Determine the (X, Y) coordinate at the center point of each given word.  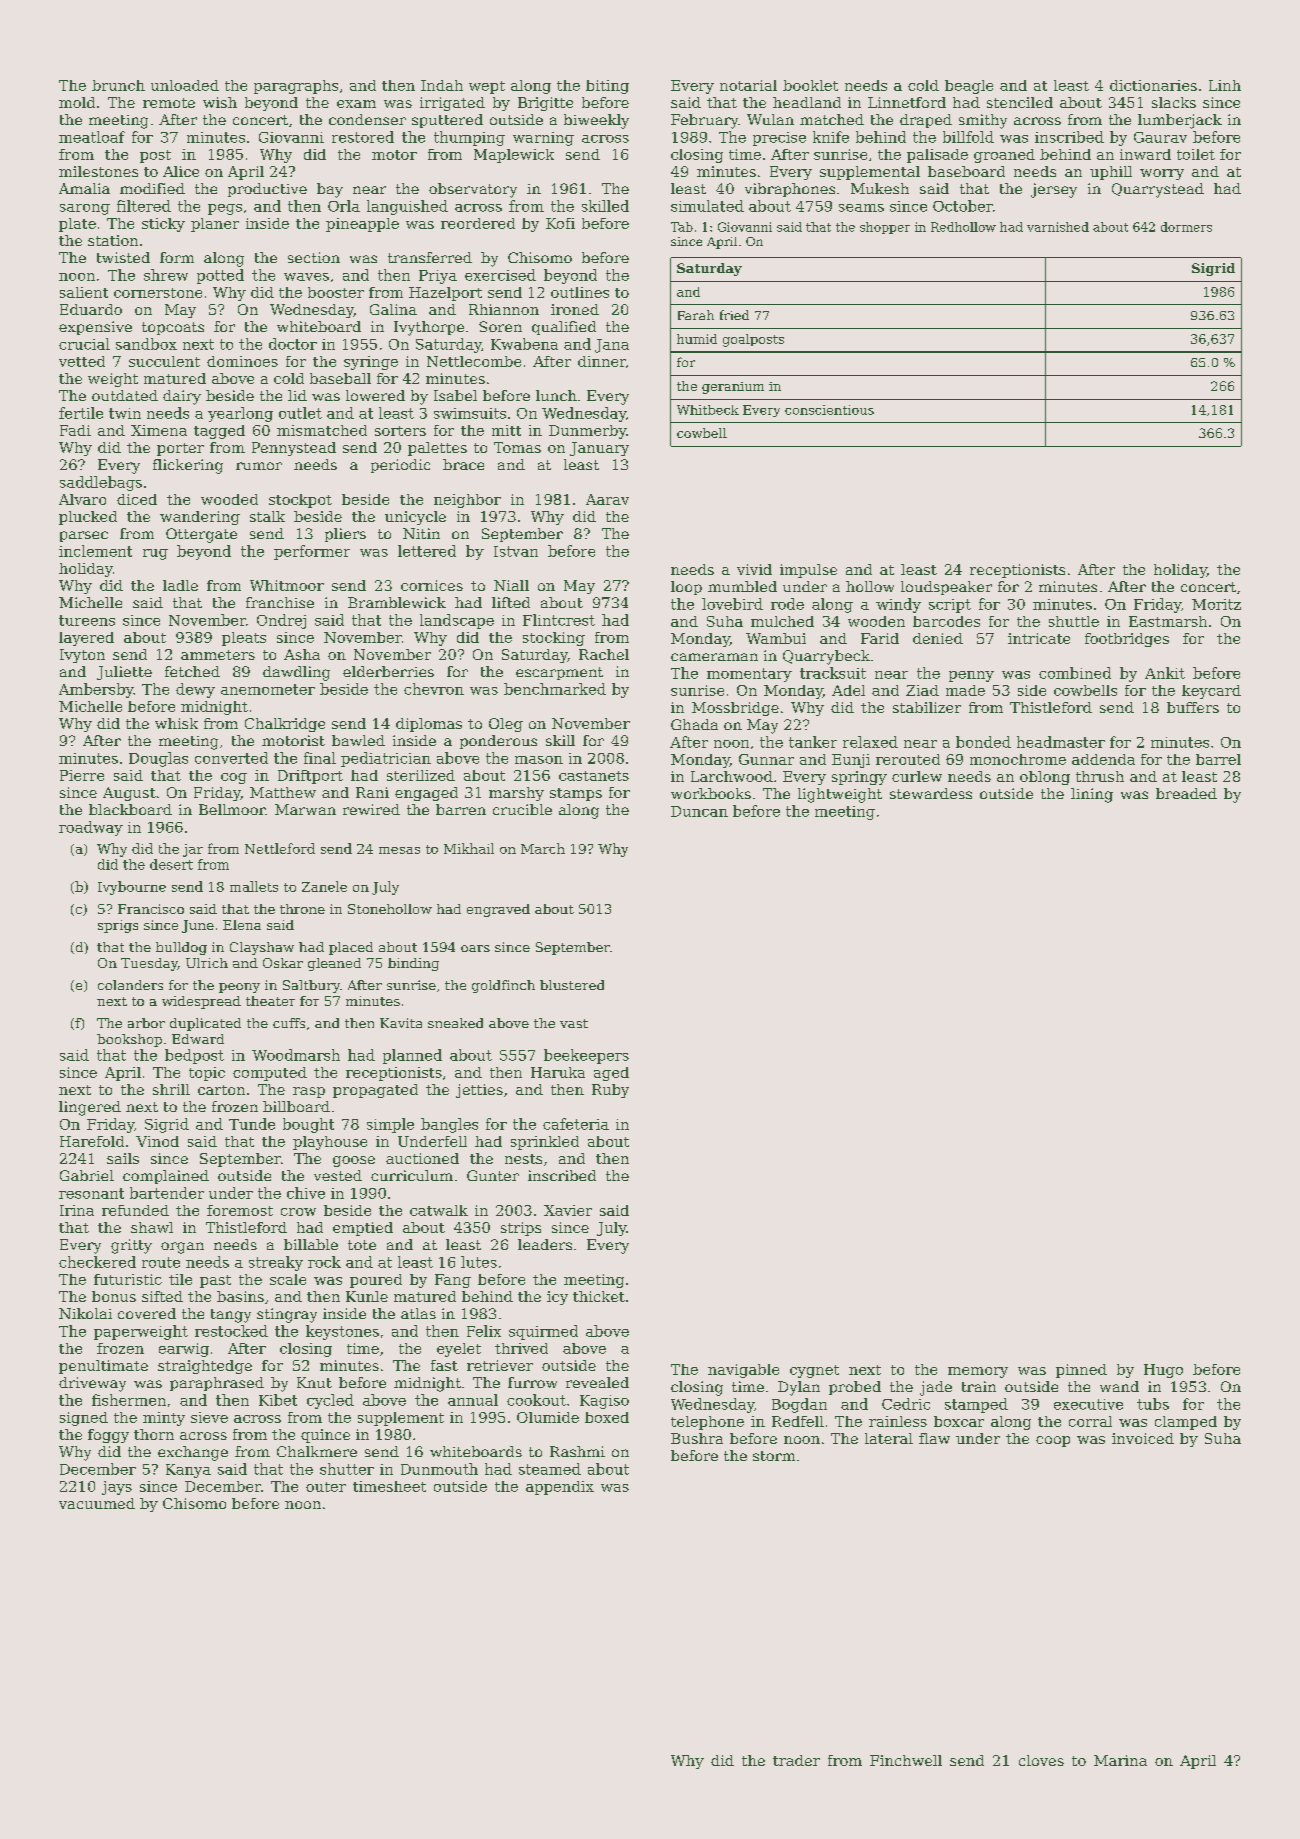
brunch (118, 85)
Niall (511, 585)
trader (796, 1760)
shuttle (1074, 621)
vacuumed (97, 1503)
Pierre (82, 775)
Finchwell (906, 1760)
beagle (969, 87)
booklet (810, 85)
